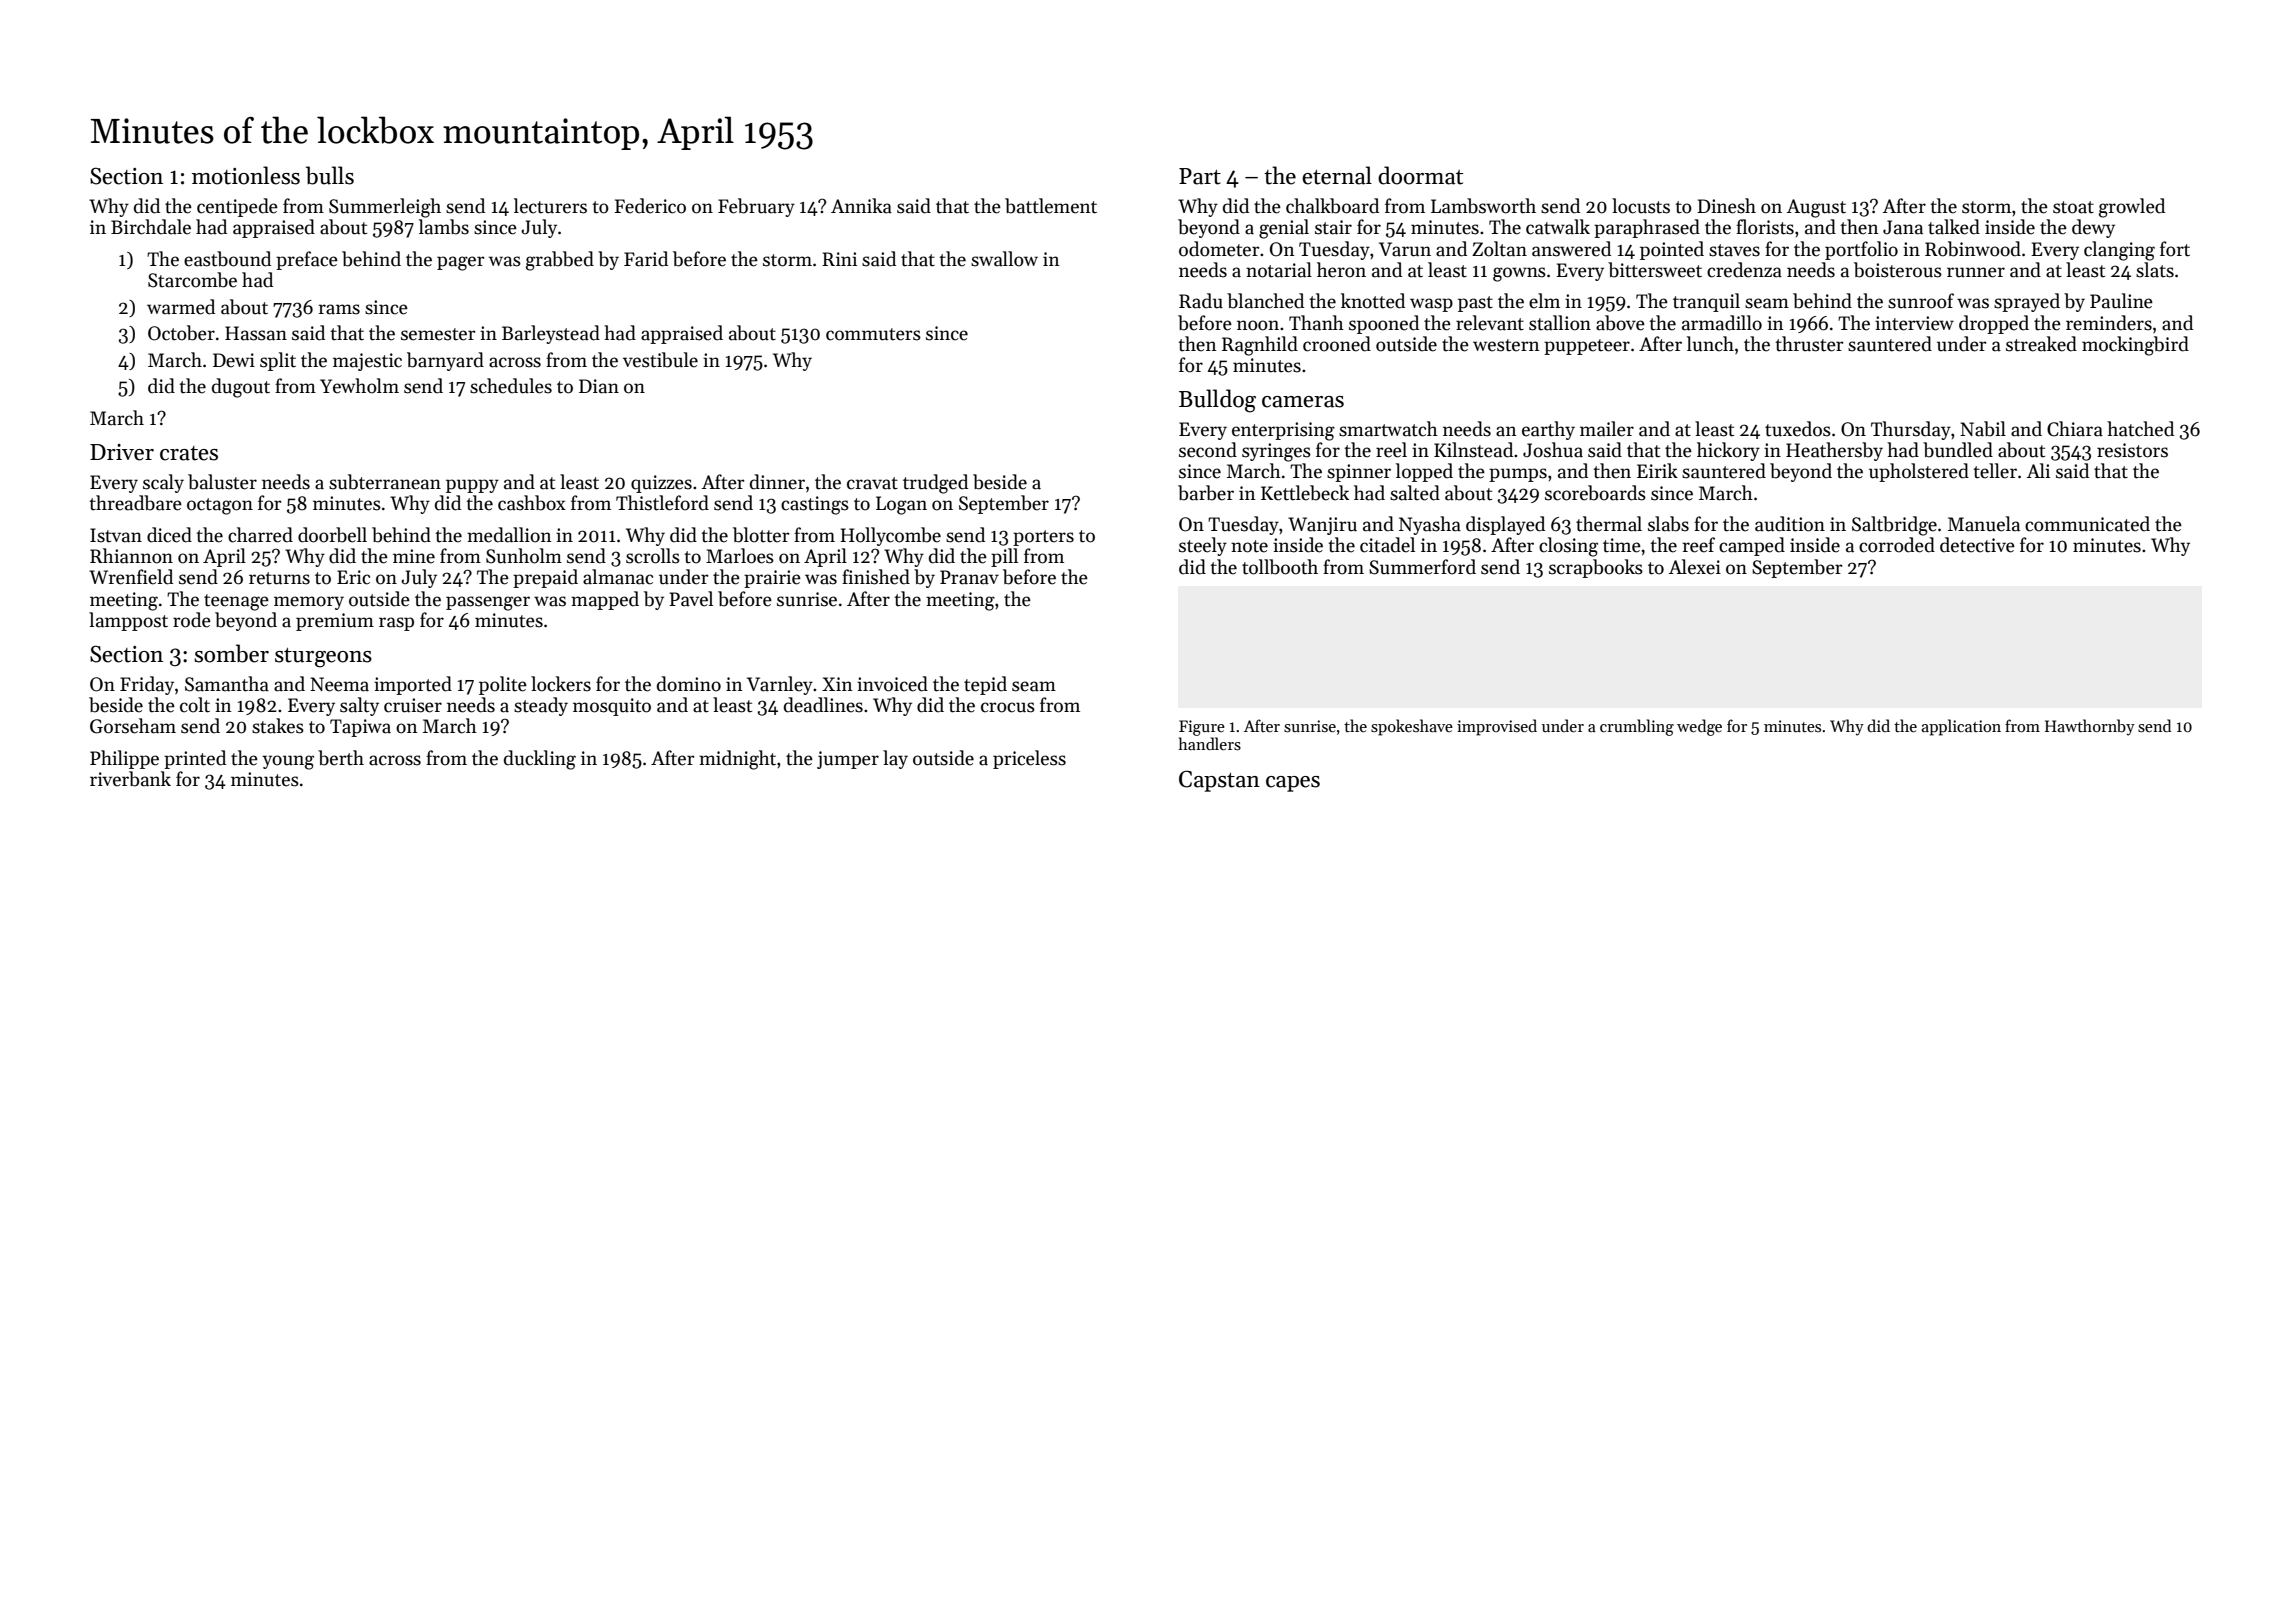  I want to click on Thistleford, so click(662, 503).
